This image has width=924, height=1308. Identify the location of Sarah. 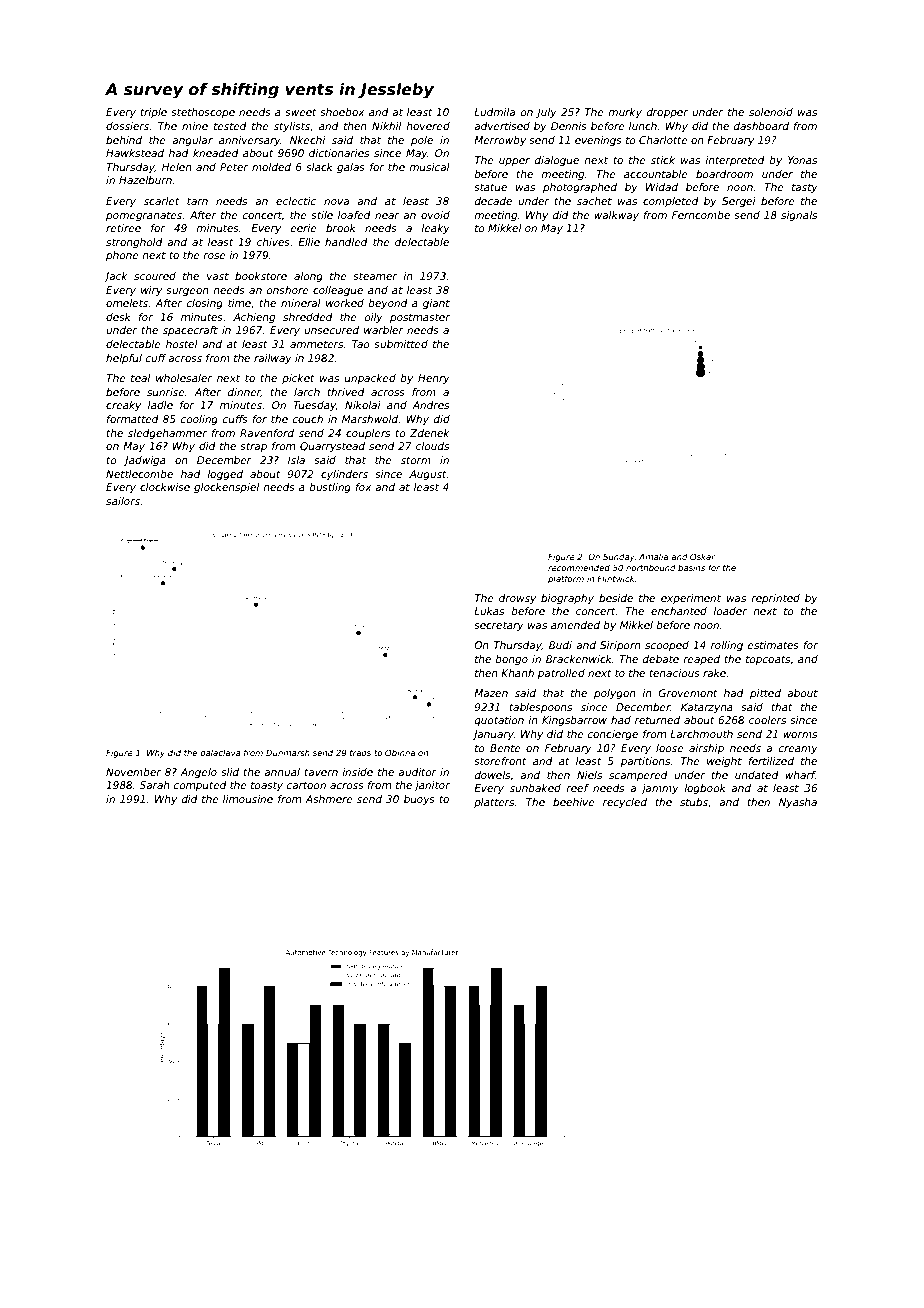
(155, 785).
